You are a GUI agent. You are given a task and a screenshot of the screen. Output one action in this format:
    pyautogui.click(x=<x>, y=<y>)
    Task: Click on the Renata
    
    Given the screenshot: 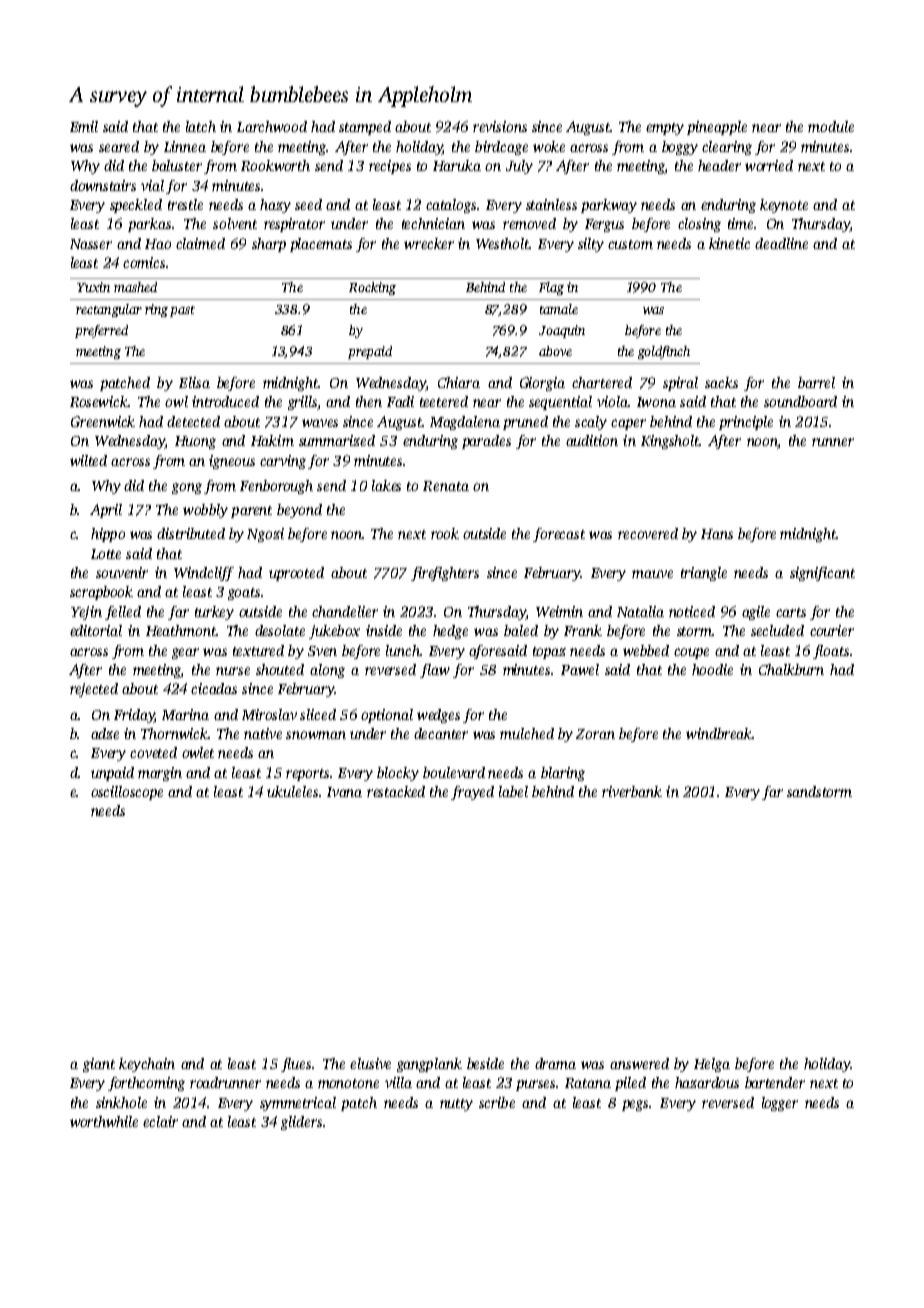 What is the action you would take?
    pyautogui.click(x=446, y=486)
